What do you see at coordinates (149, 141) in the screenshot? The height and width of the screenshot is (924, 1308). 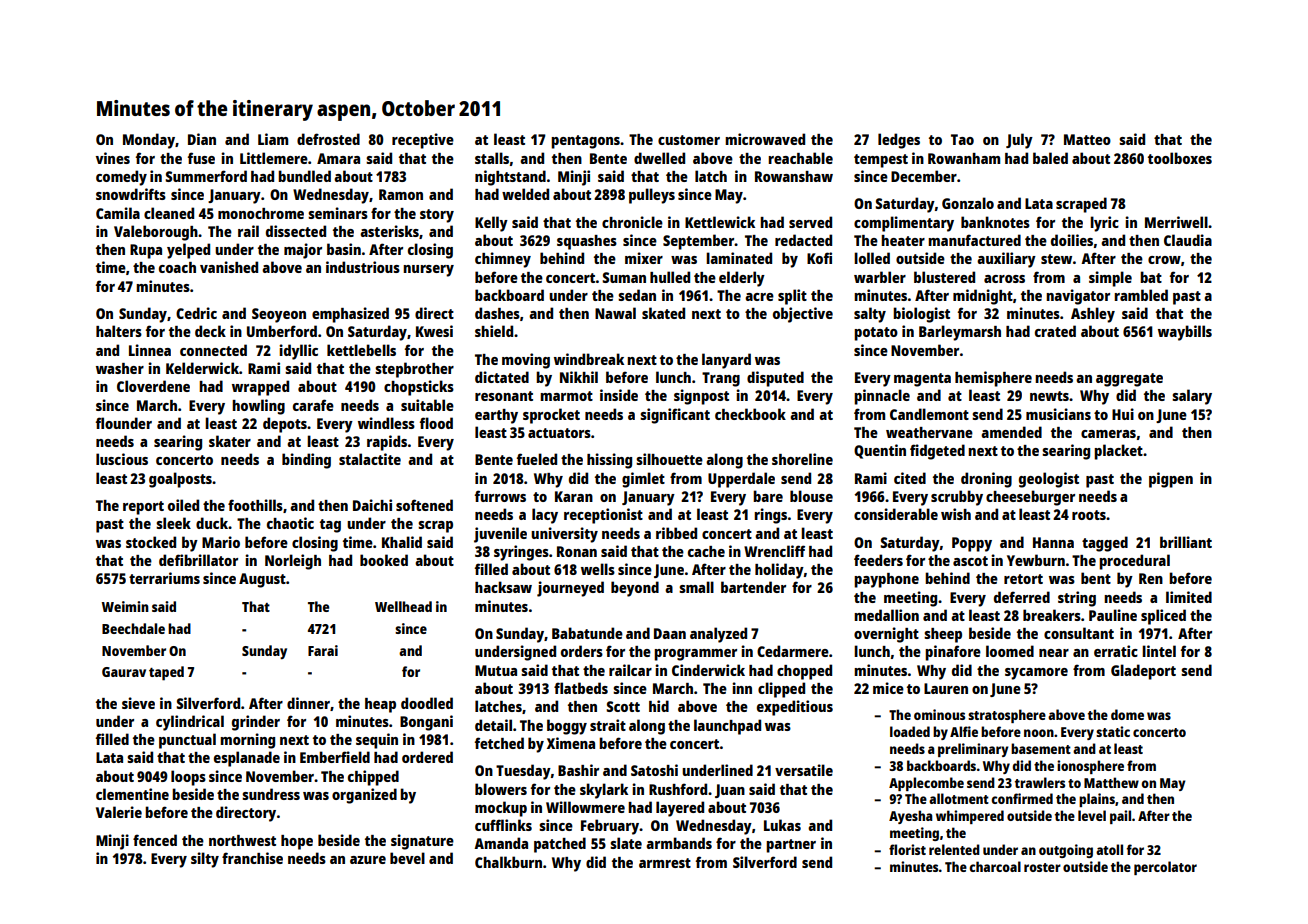 I see `Monday` at bounding box center [149, 141].
